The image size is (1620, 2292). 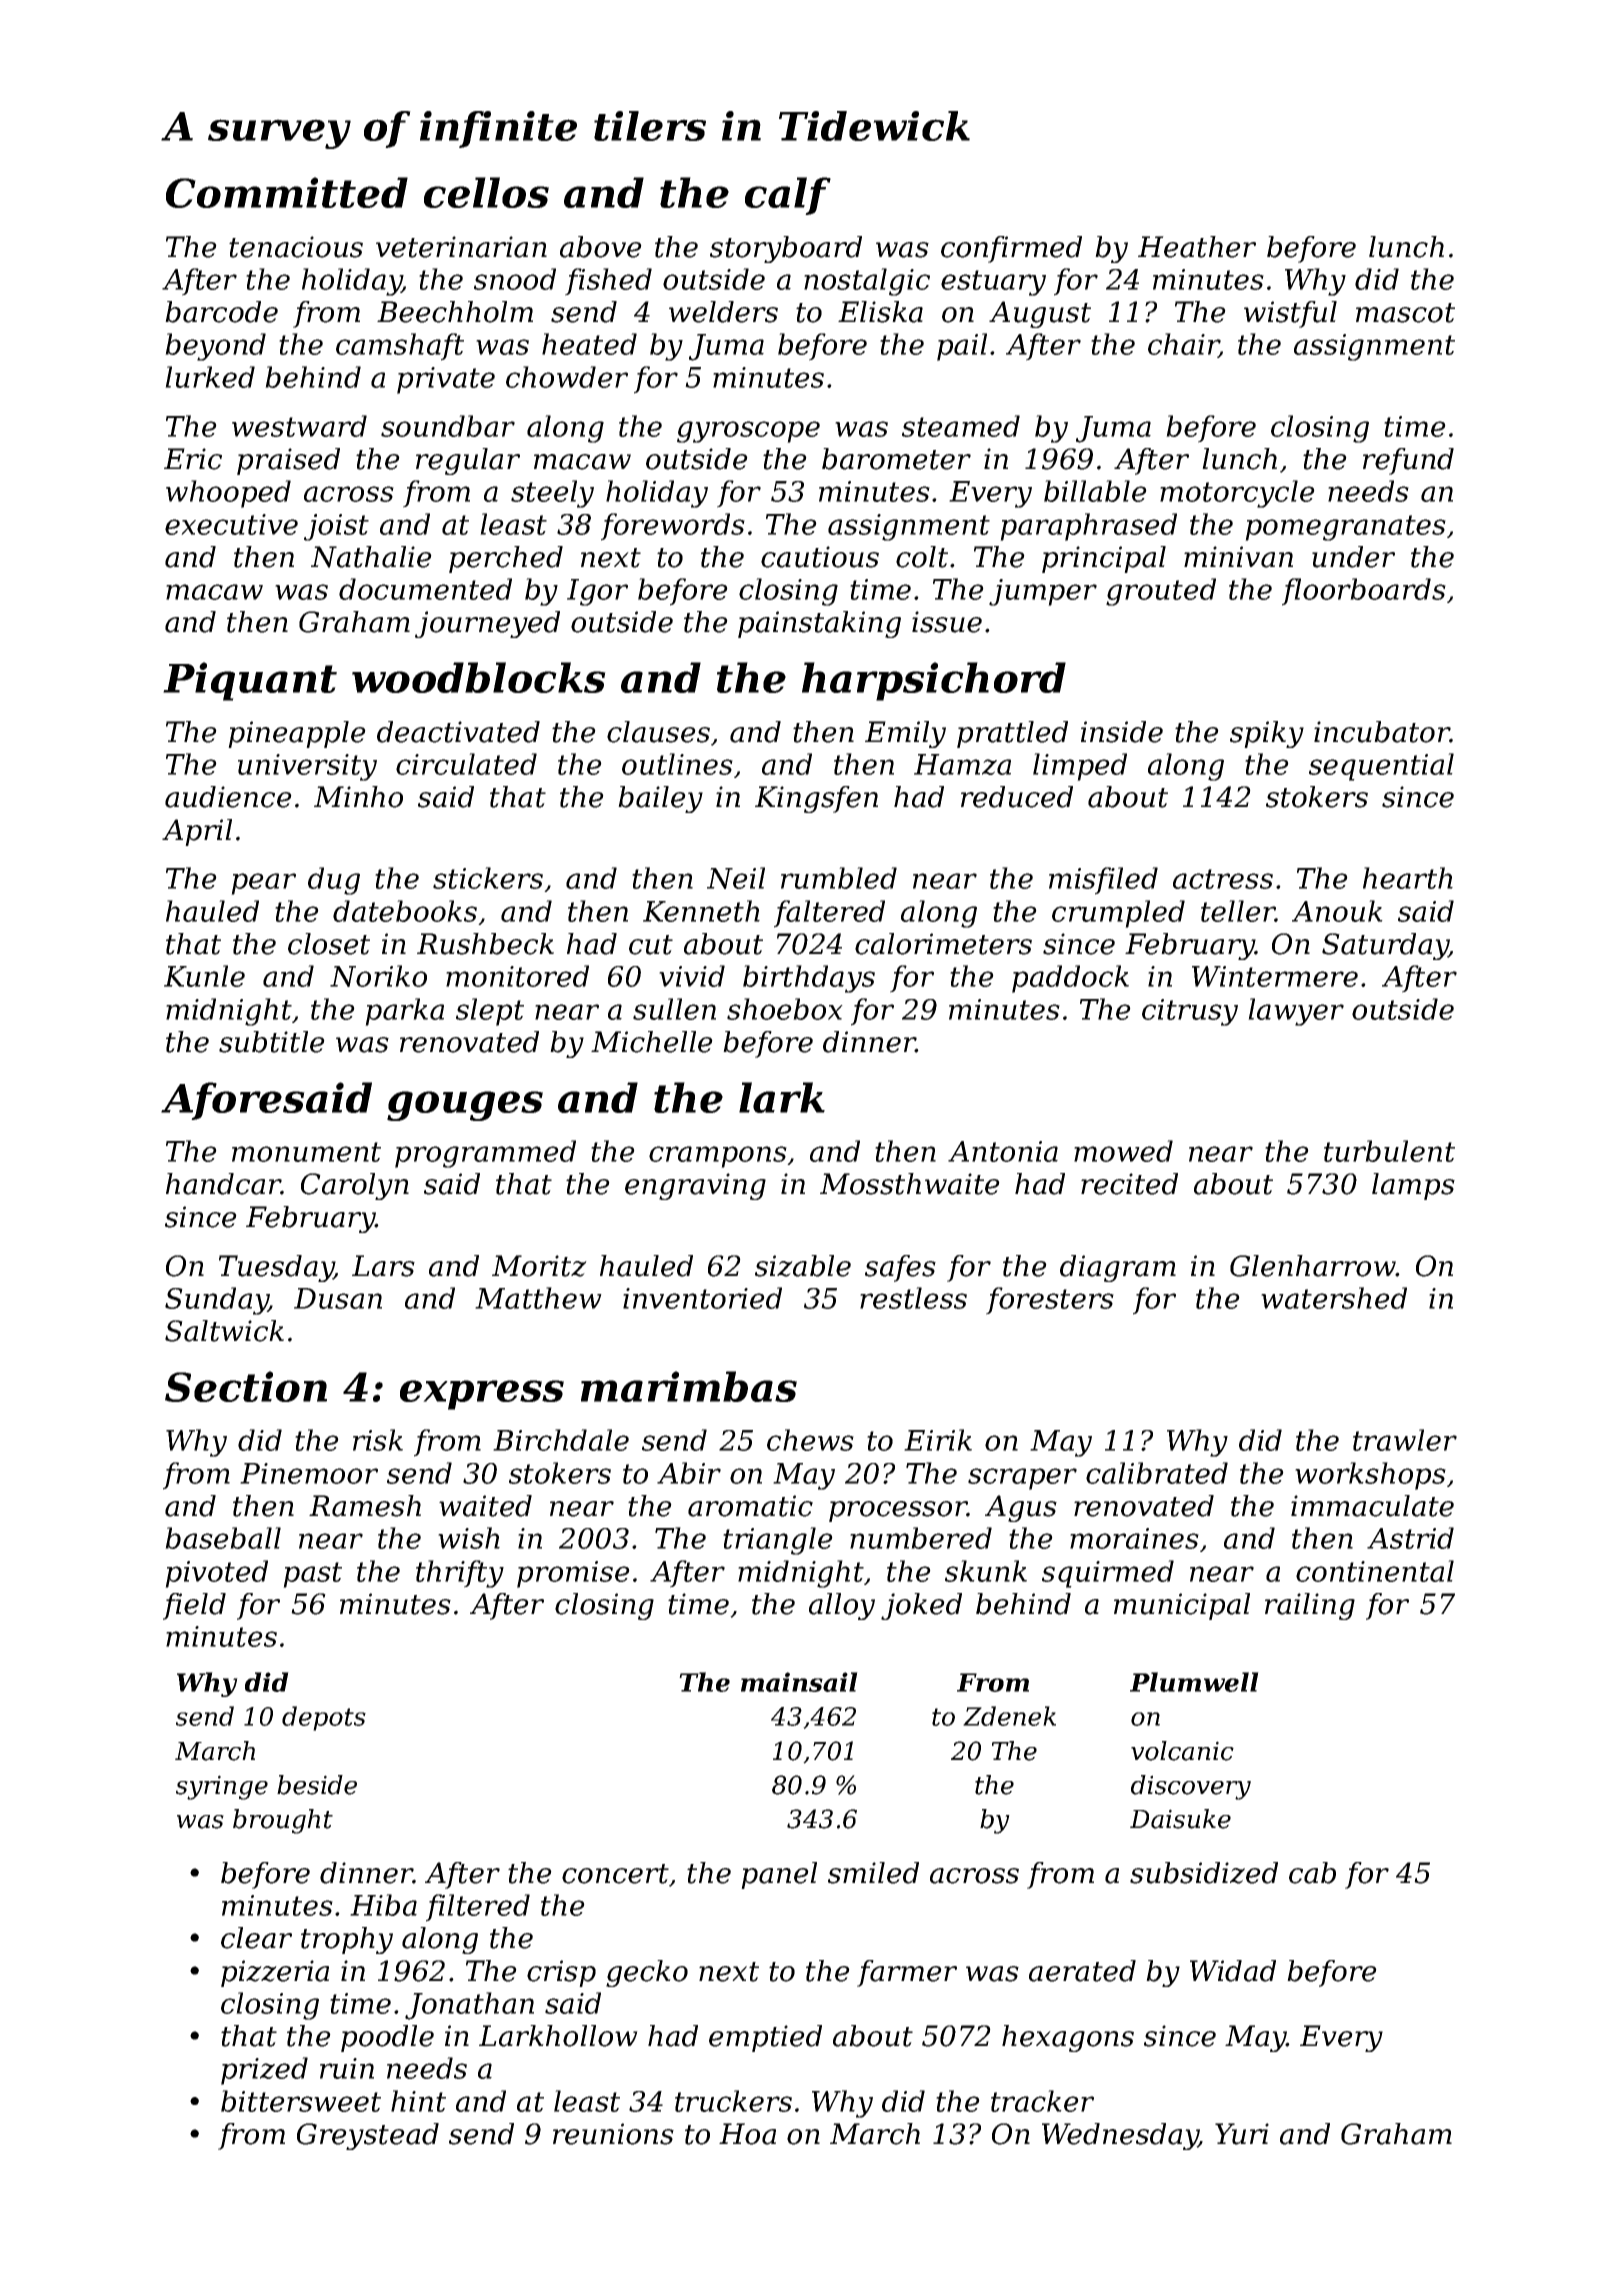 I want to click on panel, so click(x=779, y=1875).
